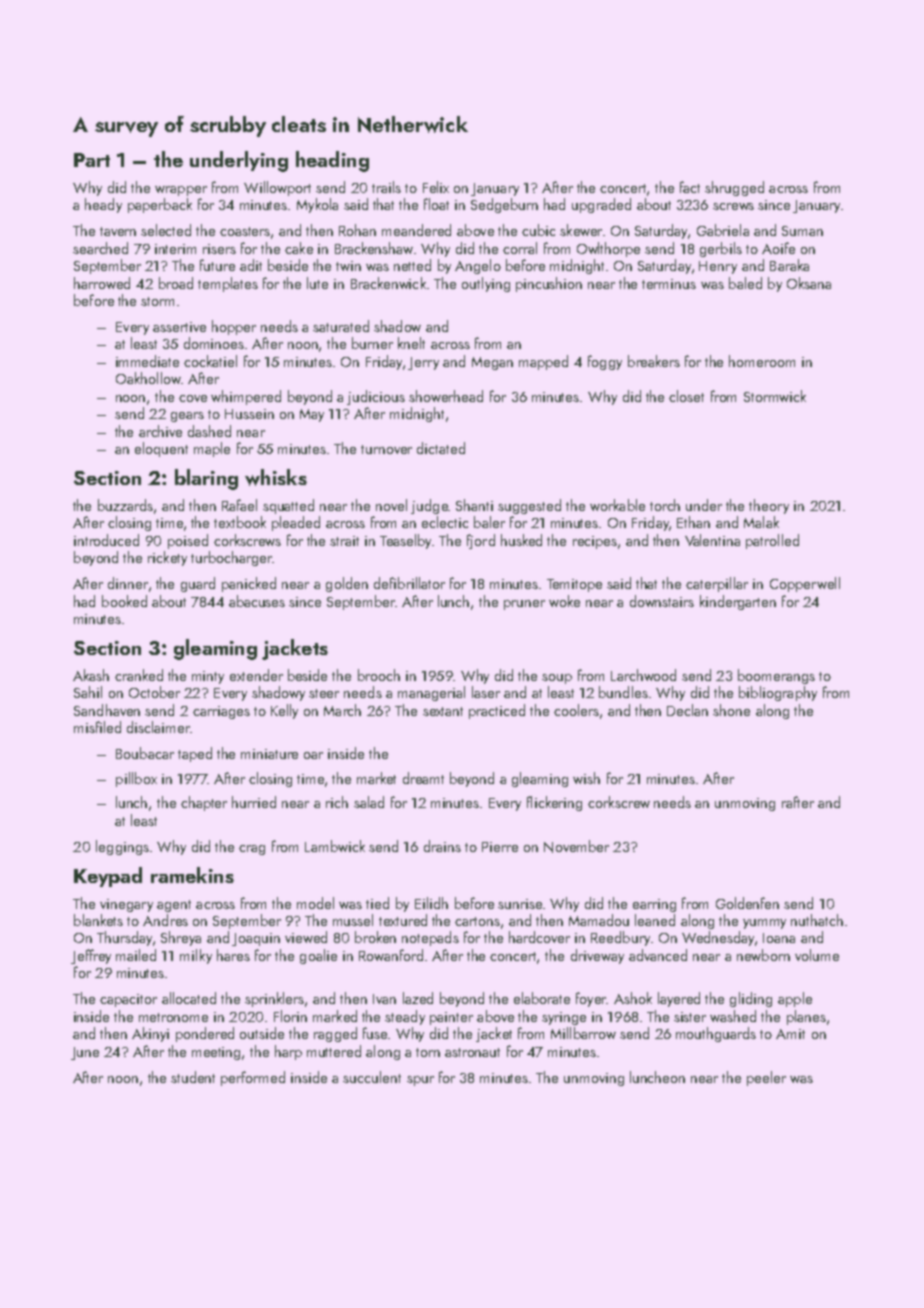 Image resolution: width=924 pixels, height=1308 pixels. Describe the element at coordinates (147, 361) in the document. I see `immediate` at that location.
